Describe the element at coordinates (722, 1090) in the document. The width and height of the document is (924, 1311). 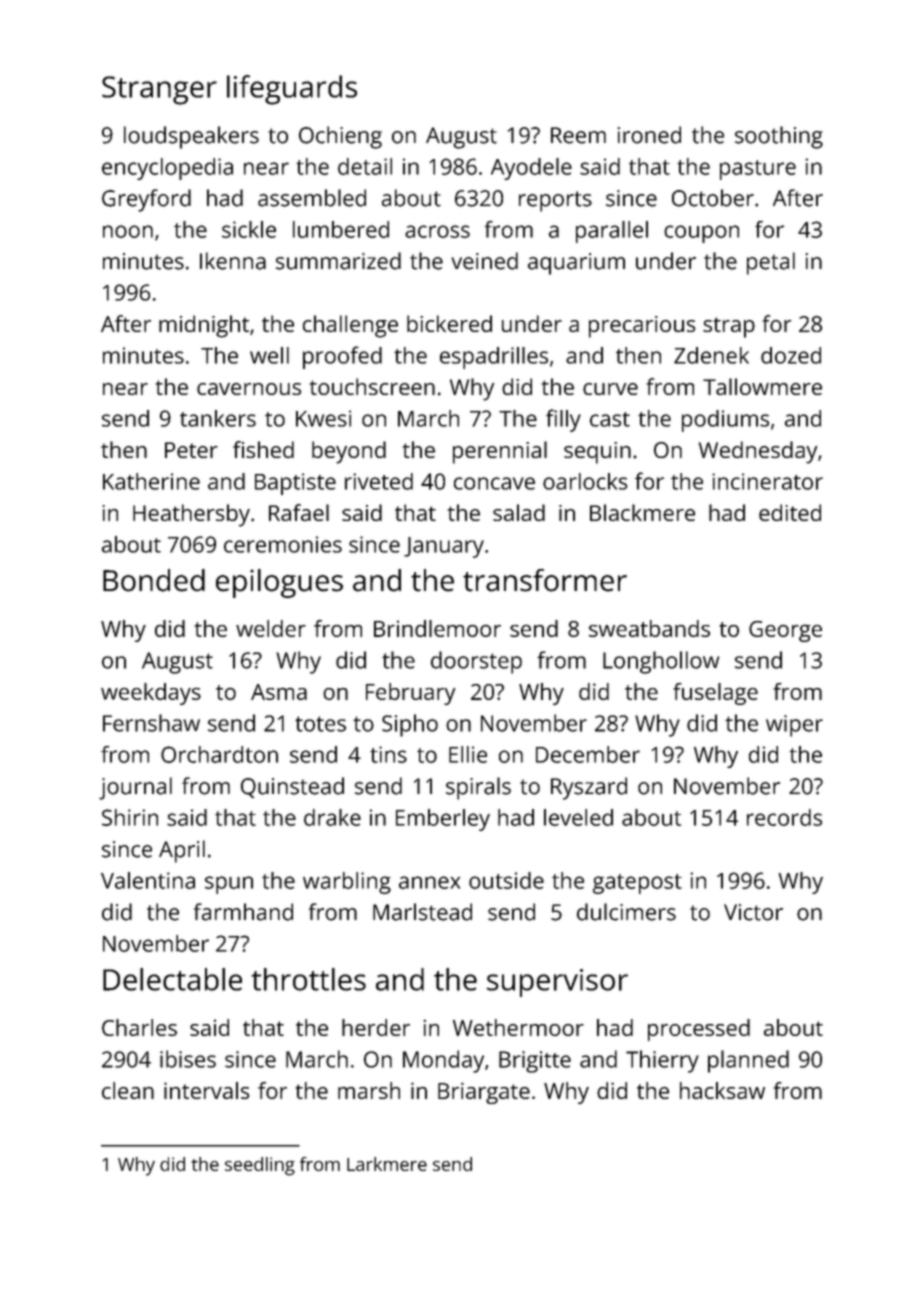
I see `hacksaw` at that location.
